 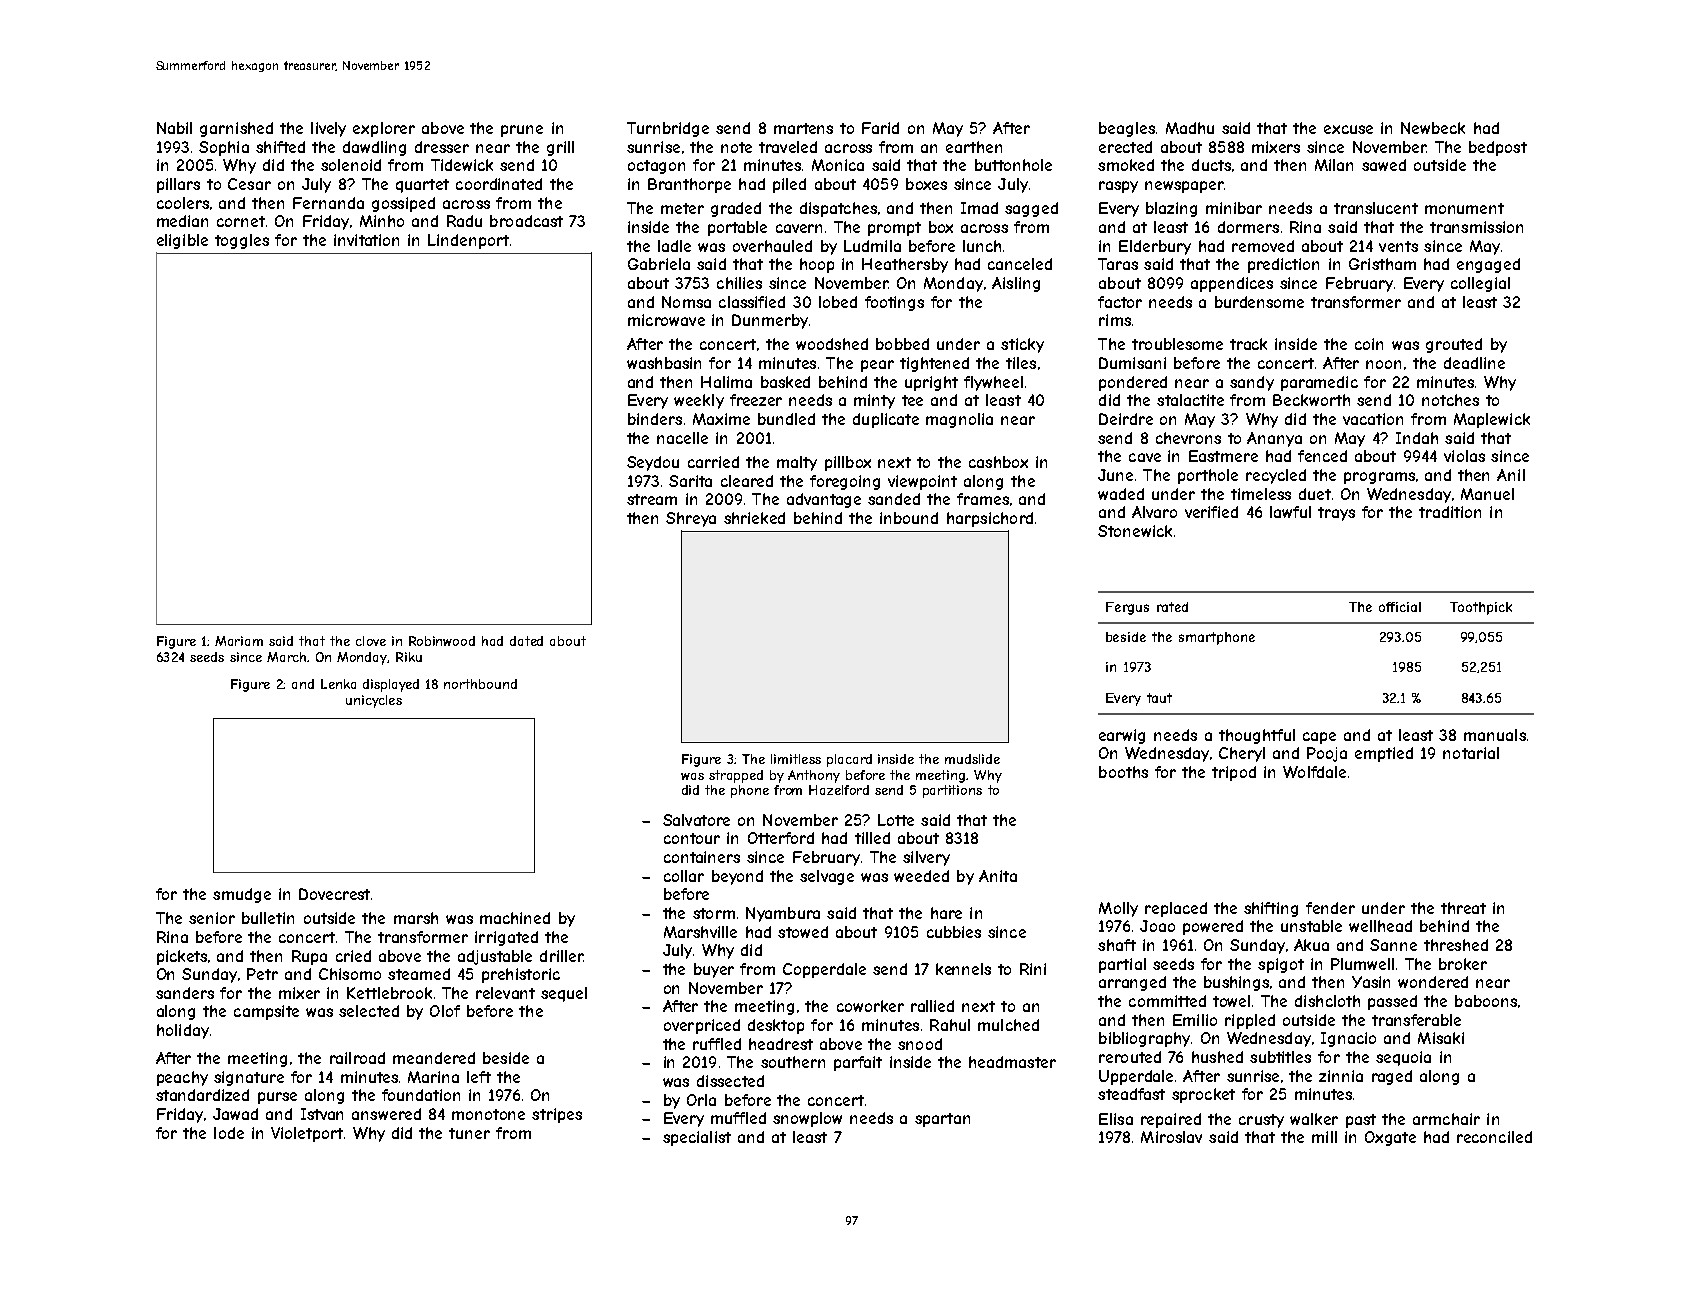 What do you see at coordinates (1116, 1119) in the screenshot?
I see `Elisa` at bounding box center [1116, 1119].
